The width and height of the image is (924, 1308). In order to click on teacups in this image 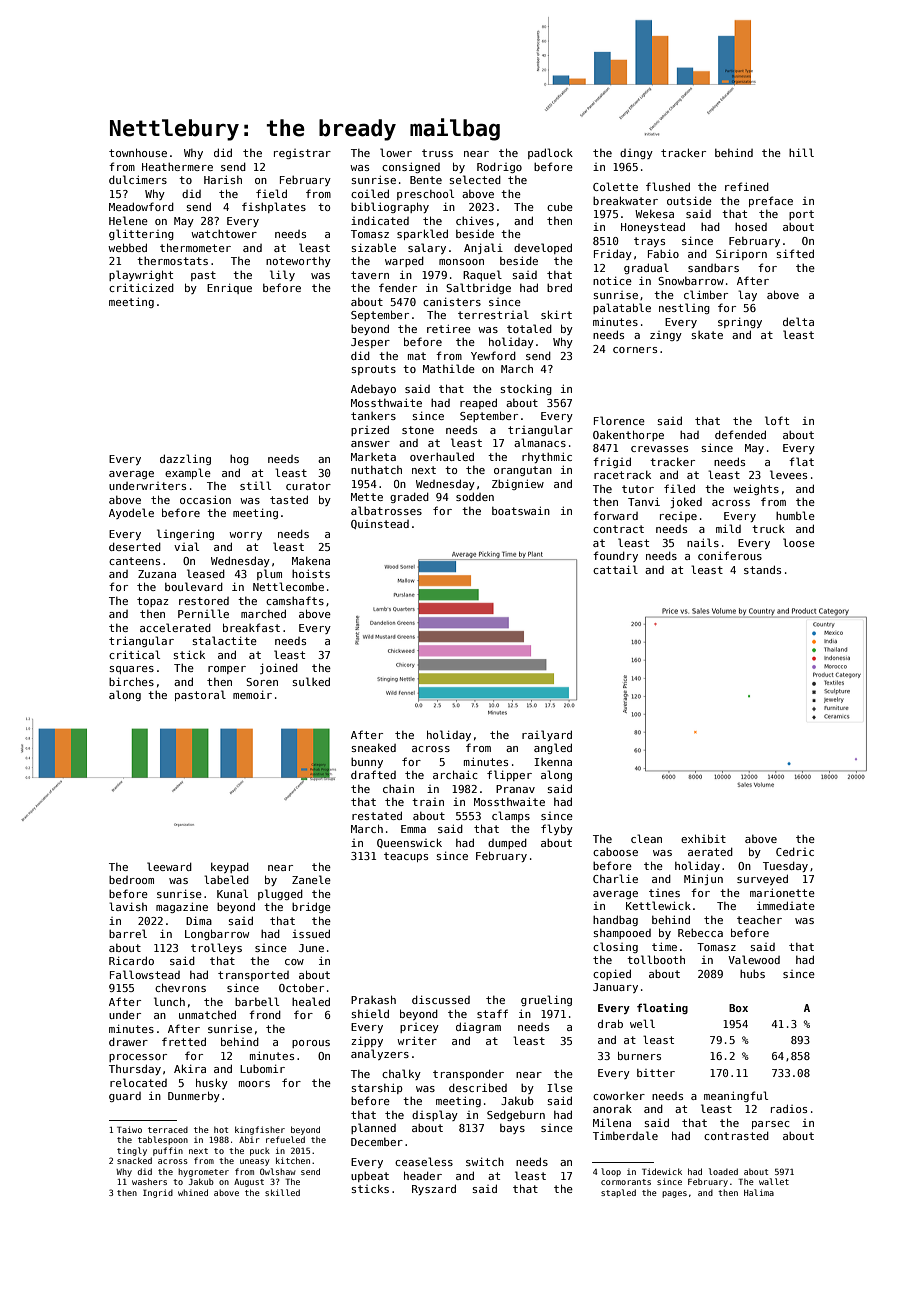, I will do `click(406, 857)`.
